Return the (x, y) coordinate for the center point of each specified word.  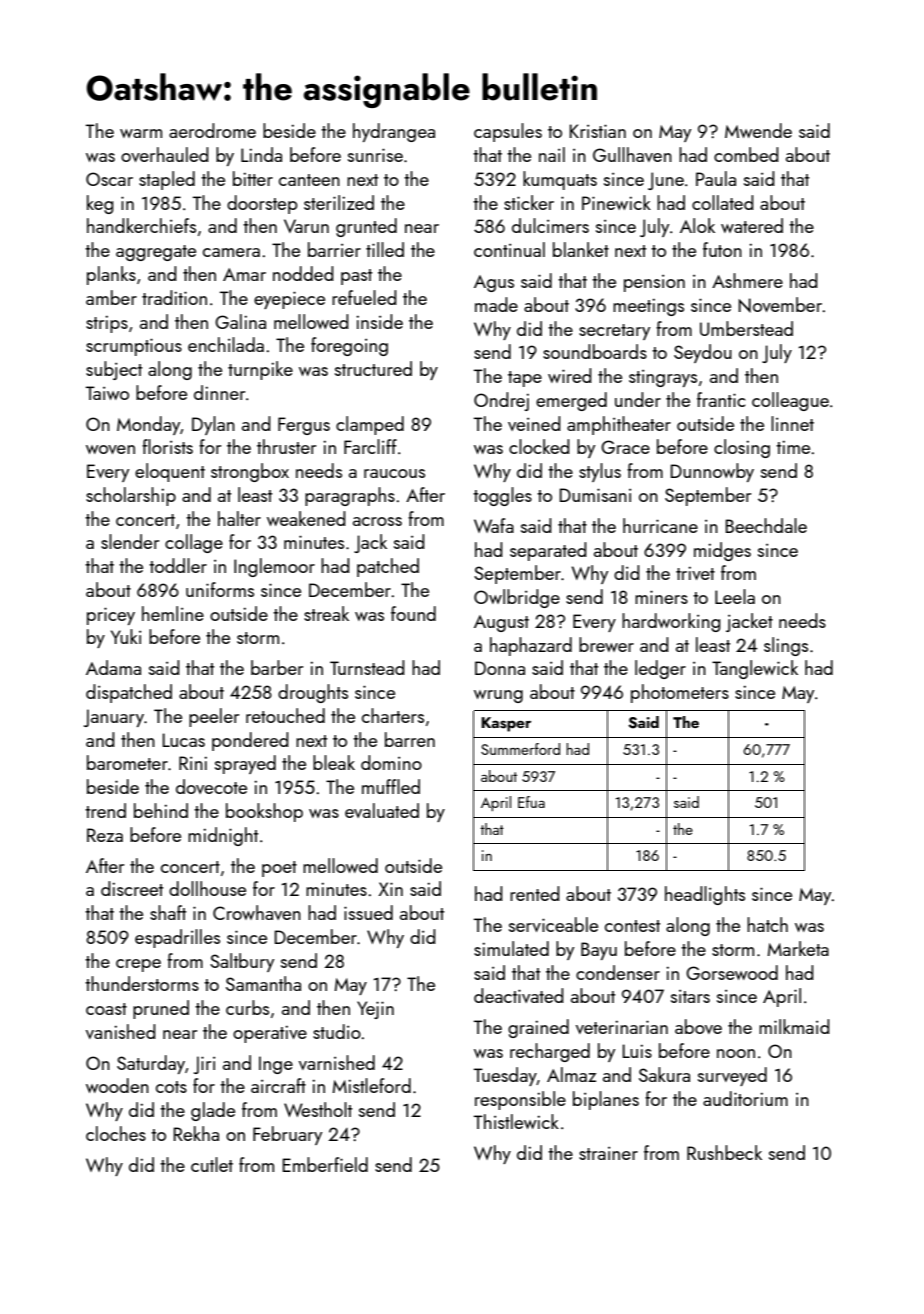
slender (130, 541)
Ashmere (747, 280)
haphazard (531, 646)
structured (373, 368)
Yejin (375, 1010)
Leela (735, 596)
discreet (132, 888)
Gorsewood (732, 972)
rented (535, 893)
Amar (244, 274)
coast (106, 1009)
